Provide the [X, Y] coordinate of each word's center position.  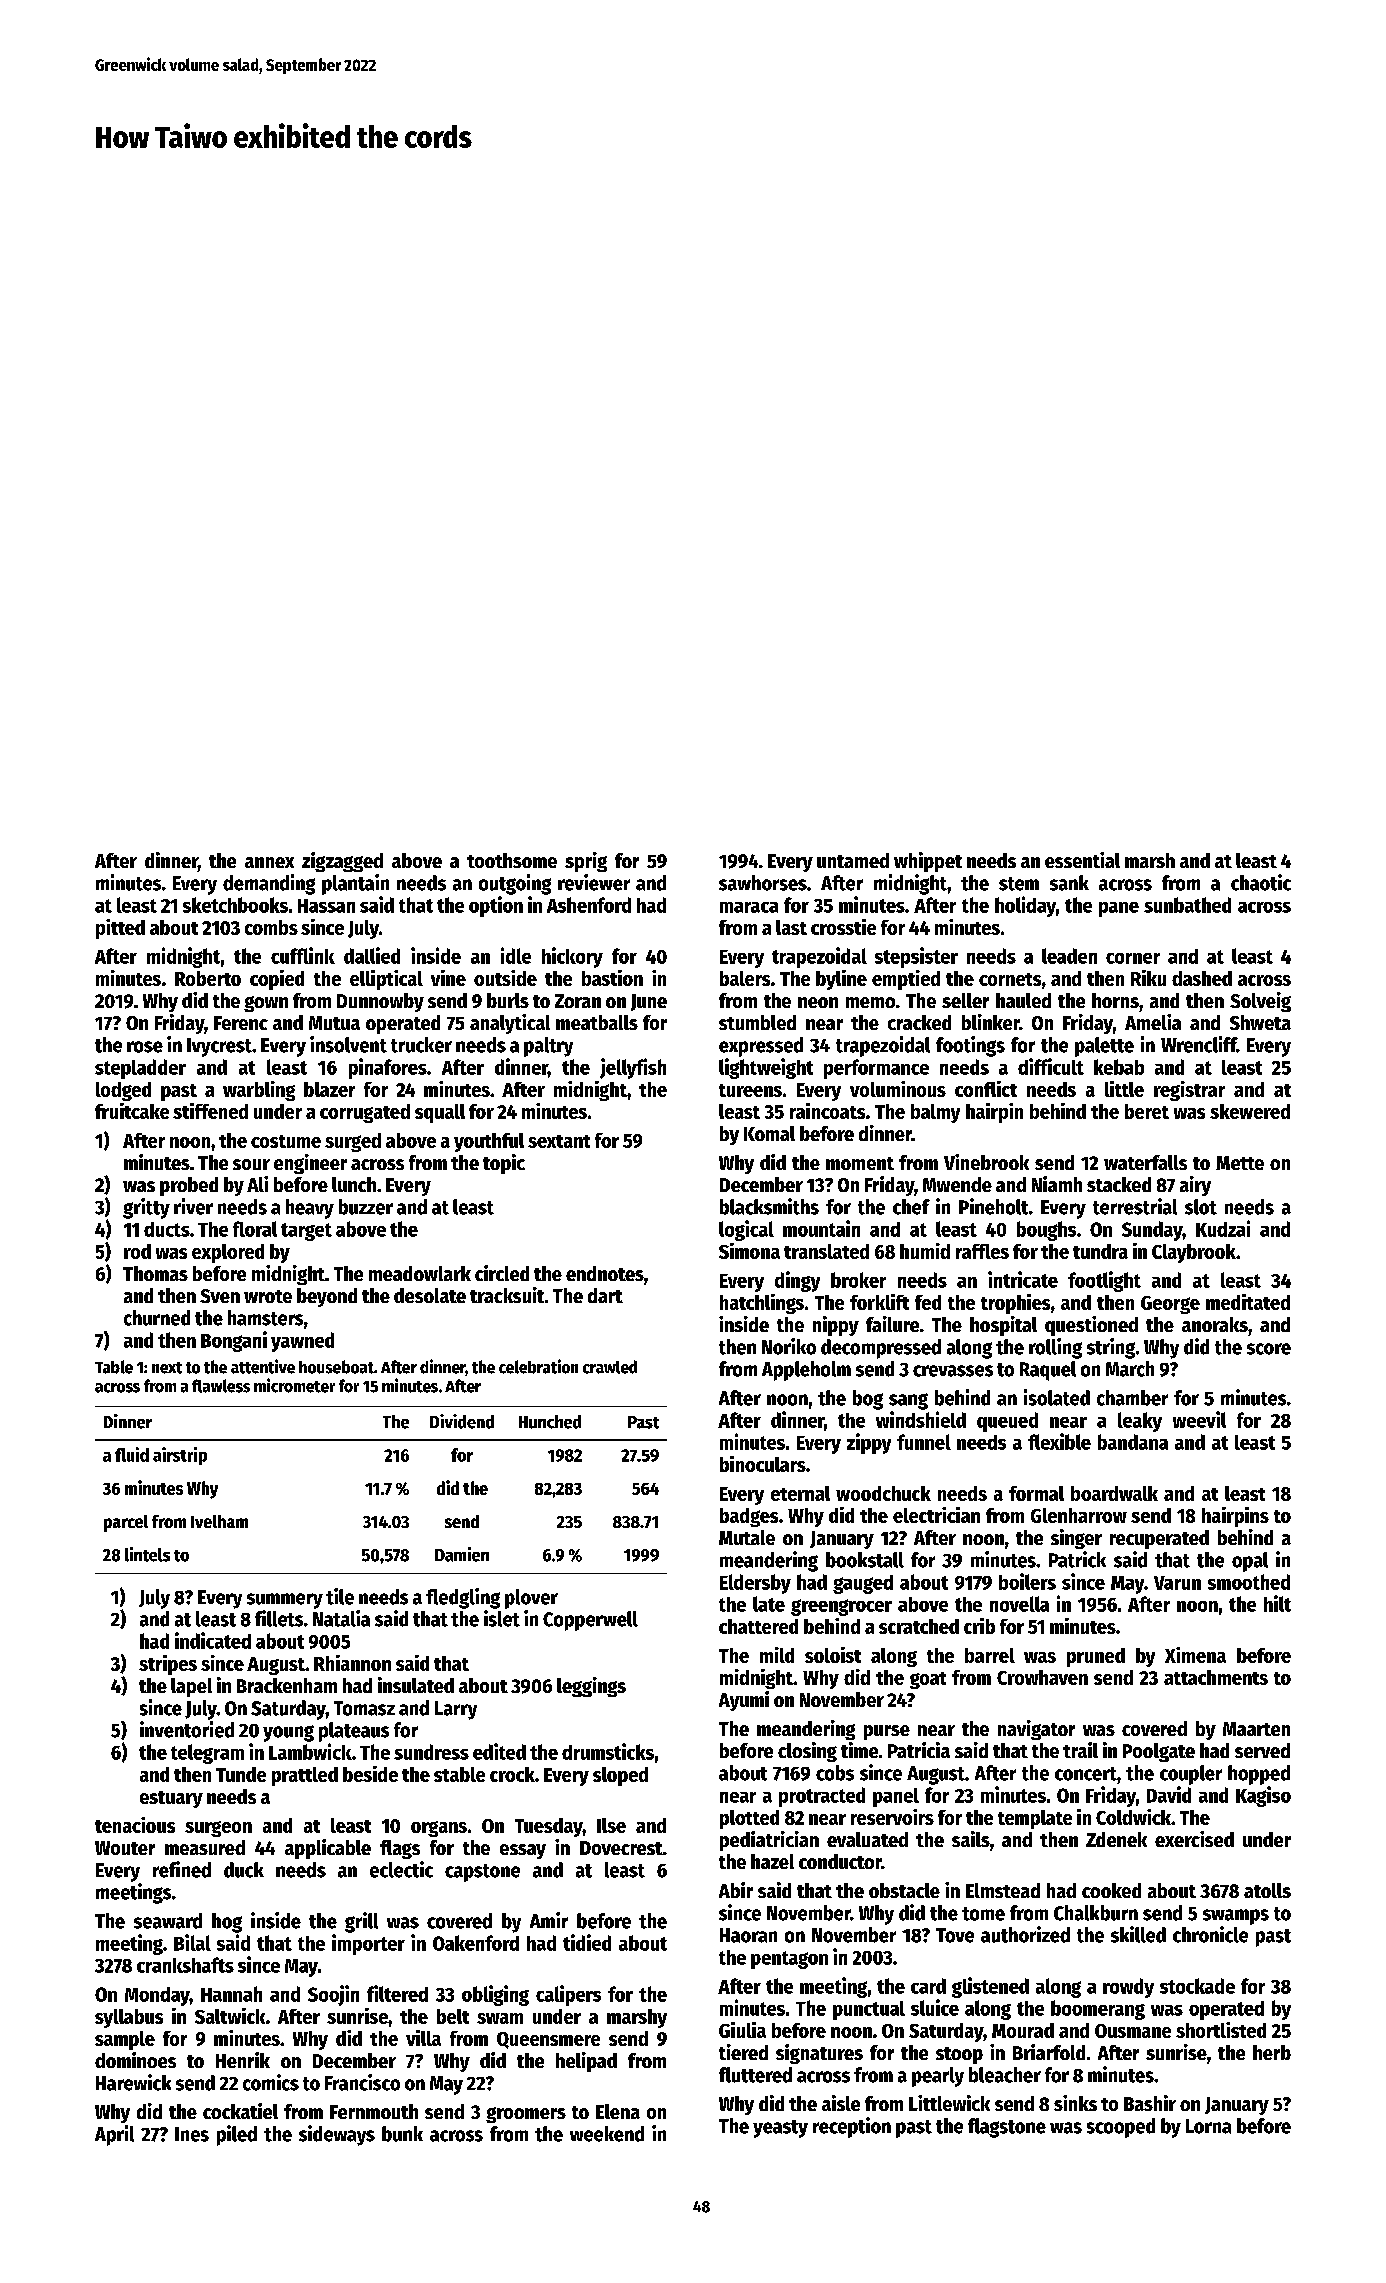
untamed [853, 860]
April [114, 2135]
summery [285, 1601]
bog [868, 1400]
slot [1201, 1207]
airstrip [180, 1456]
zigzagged [342, 862]
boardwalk [1114, 1493]
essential [1082, 860]
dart [605, 1295]
